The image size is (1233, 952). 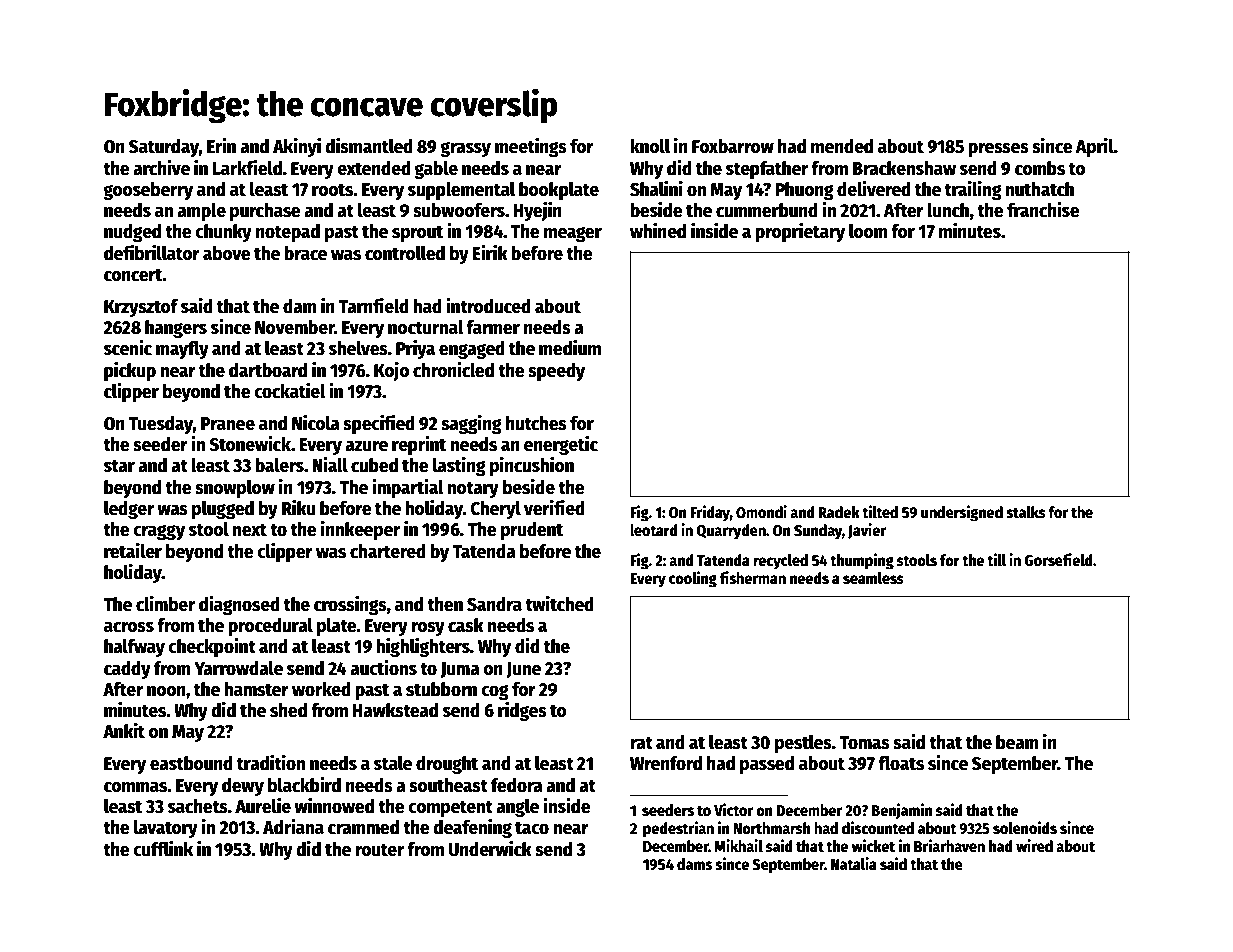 I want to click on franchise, so click(x=1043, y=210).
